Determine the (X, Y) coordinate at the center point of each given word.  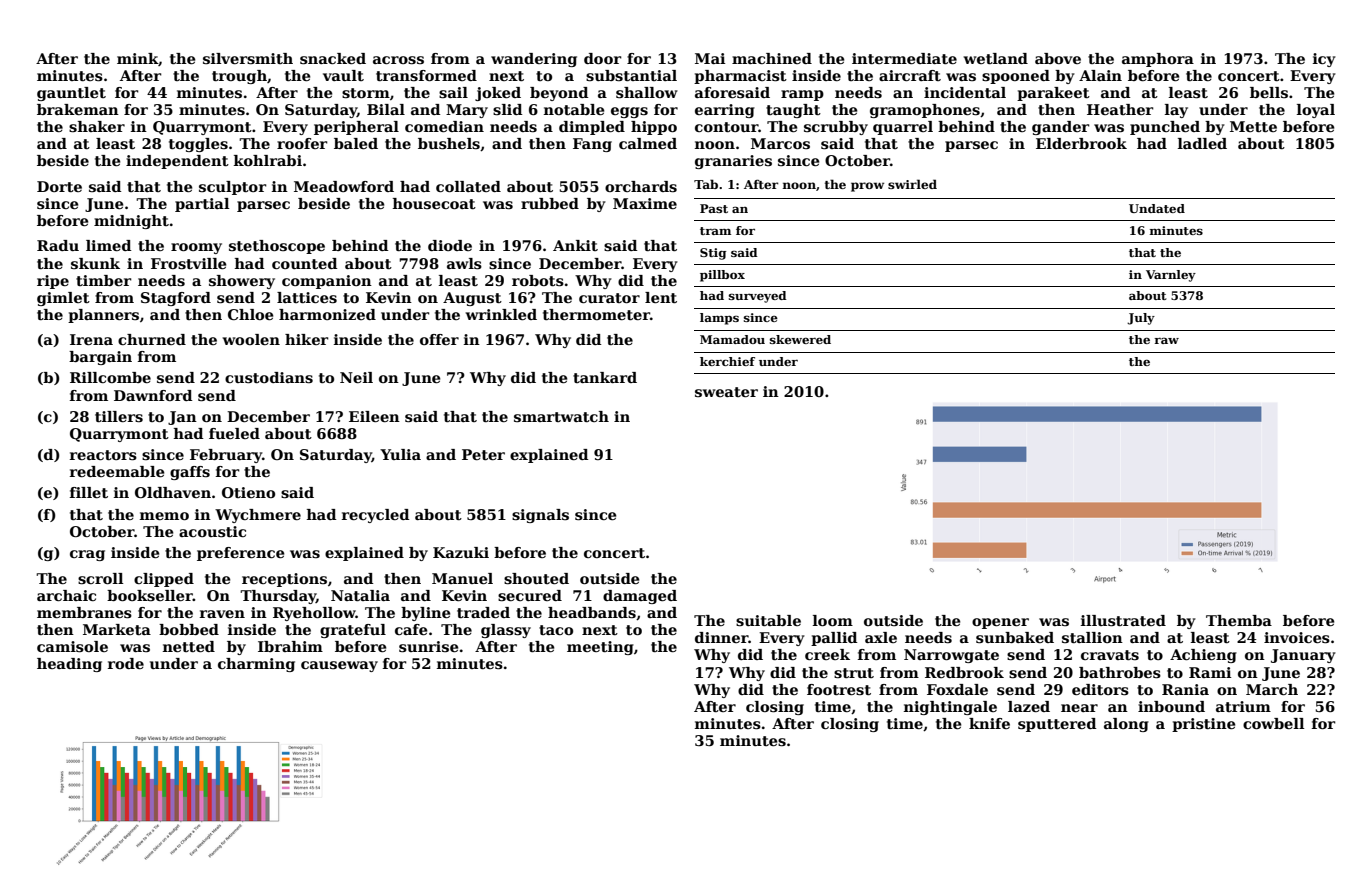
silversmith (248, 58)
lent (661, 297)
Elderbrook (1081, 143)
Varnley (1171, 276)
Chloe (250, 314)
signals (540, 516)
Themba (1239, 620)
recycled (375, 516)
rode (126, 663)
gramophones (925, 111)
